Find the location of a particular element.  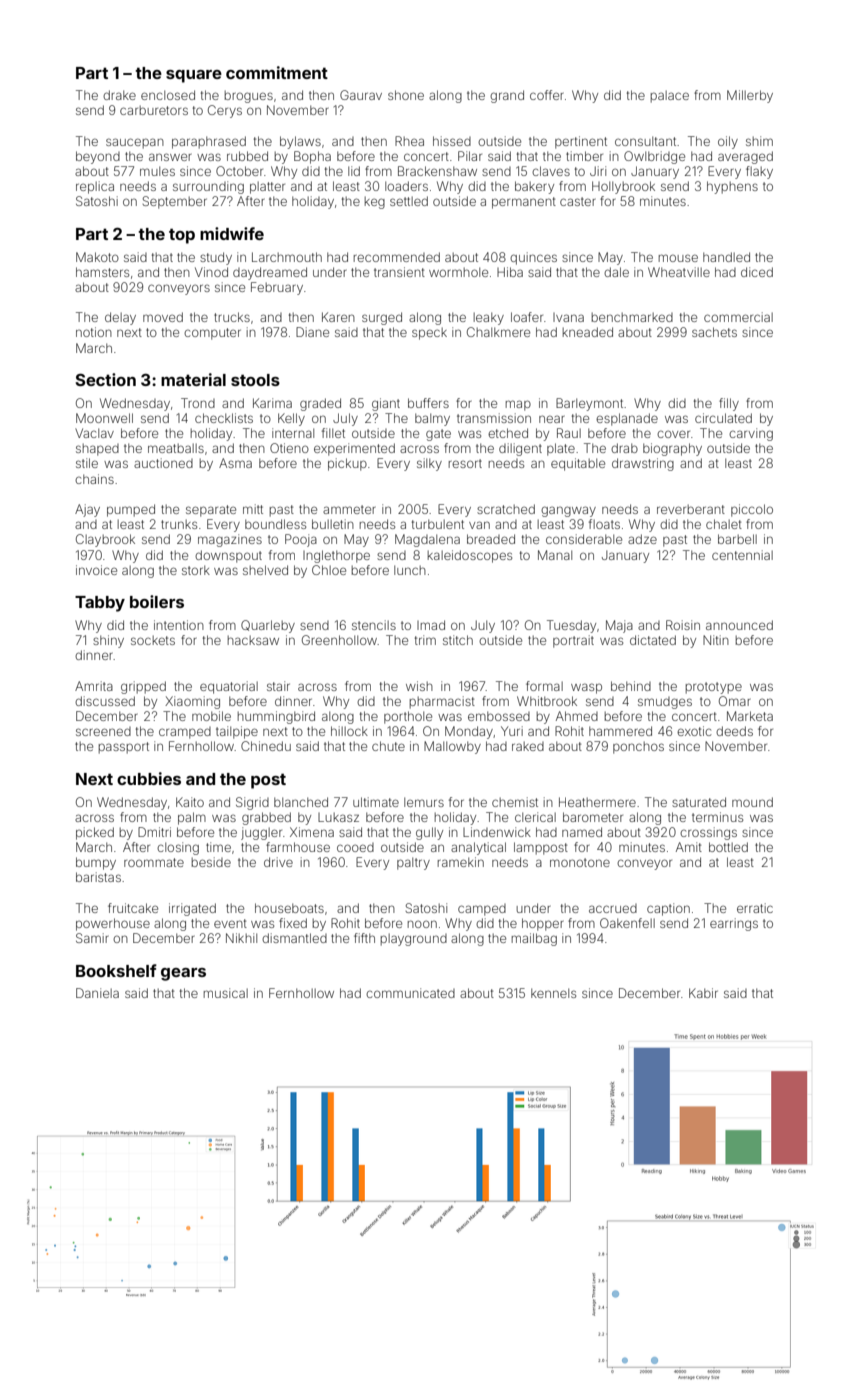

Daniela is located at coordinates (97, 993).
